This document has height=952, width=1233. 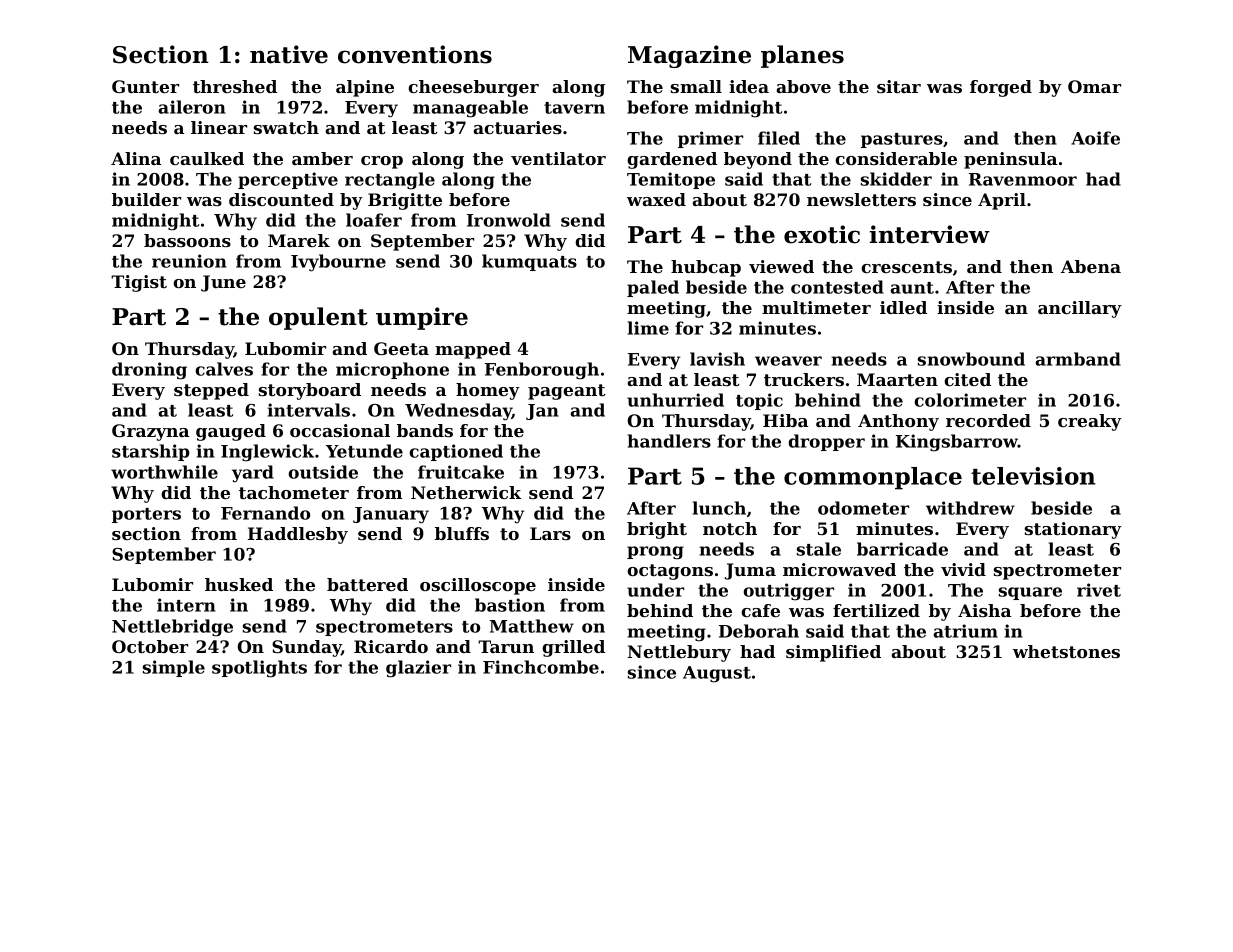 What do you see at coordinates (802, 56) in the document?
I see `planes` at bounding box center [802, 56].
